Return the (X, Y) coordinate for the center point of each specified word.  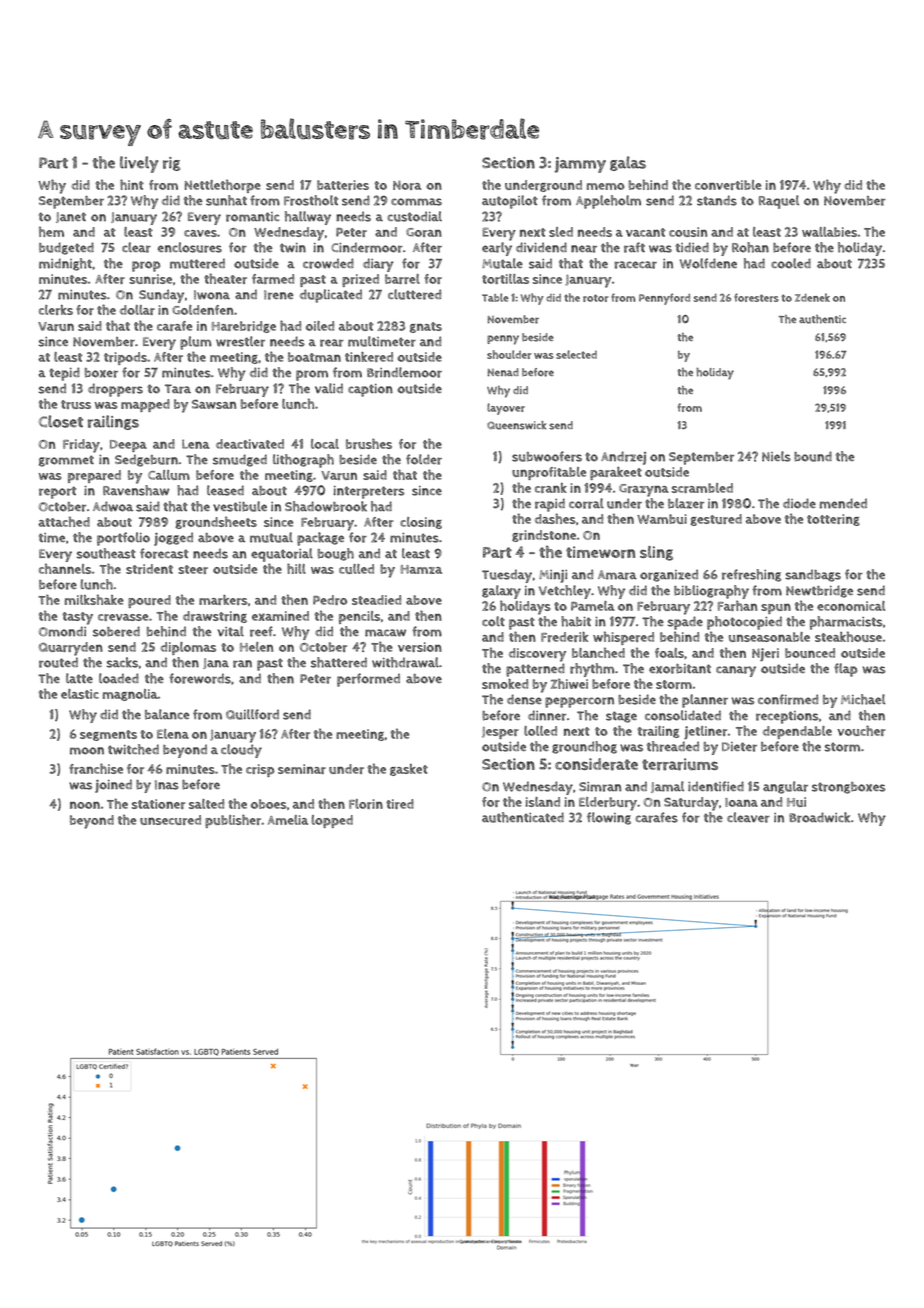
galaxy (501, 592)
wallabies (829, 232)
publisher (233, 821)
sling (656, 553)
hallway (308, 218)
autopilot (510, 202)
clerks (56, 310)
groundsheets (216, 522)
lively (139, 164)
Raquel (779, 202)
